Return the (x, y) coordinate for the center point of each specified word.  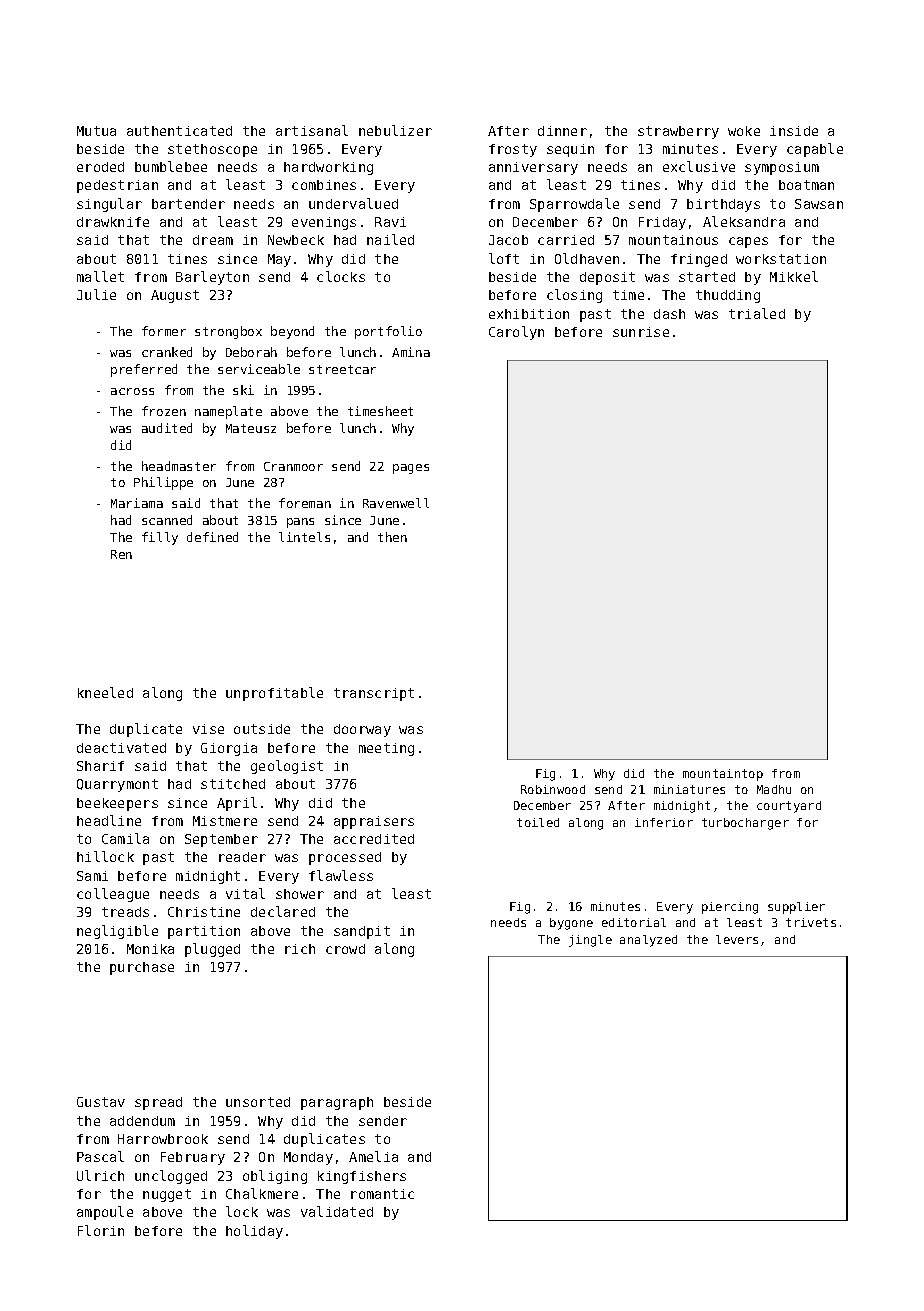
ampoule (105, 1213)
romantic (382, 1194)
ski (243, 390)
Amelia (373, 1156)
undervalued (353, 203)
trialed (757, 313)
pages (411, 469)
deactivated (121, 748)
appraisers (374, 822)
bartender (188, 204)
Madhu (774, 789)
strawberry (678, 132)
